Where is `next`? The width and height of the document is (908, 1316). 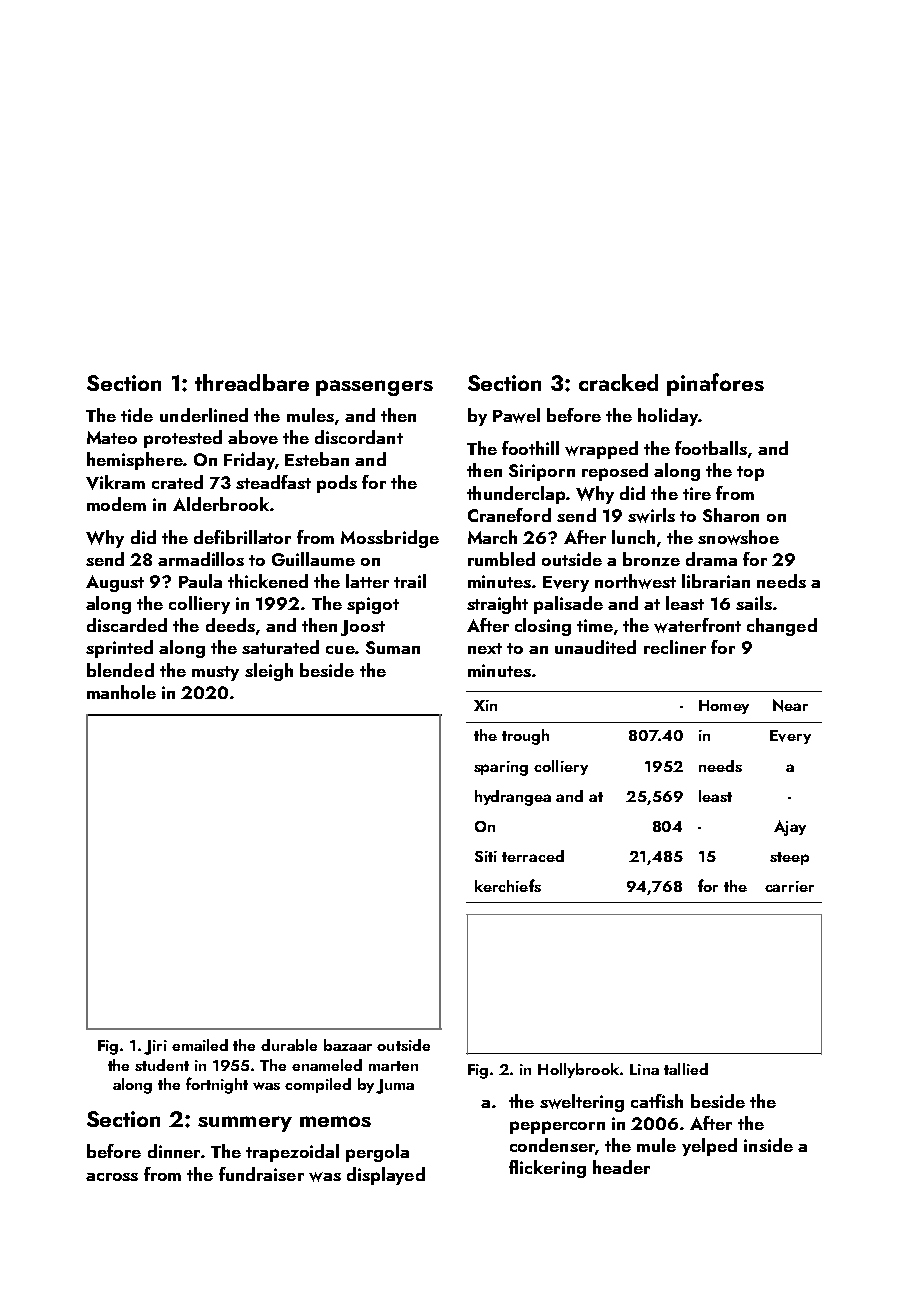
next is located at coordinates (485, 648).
